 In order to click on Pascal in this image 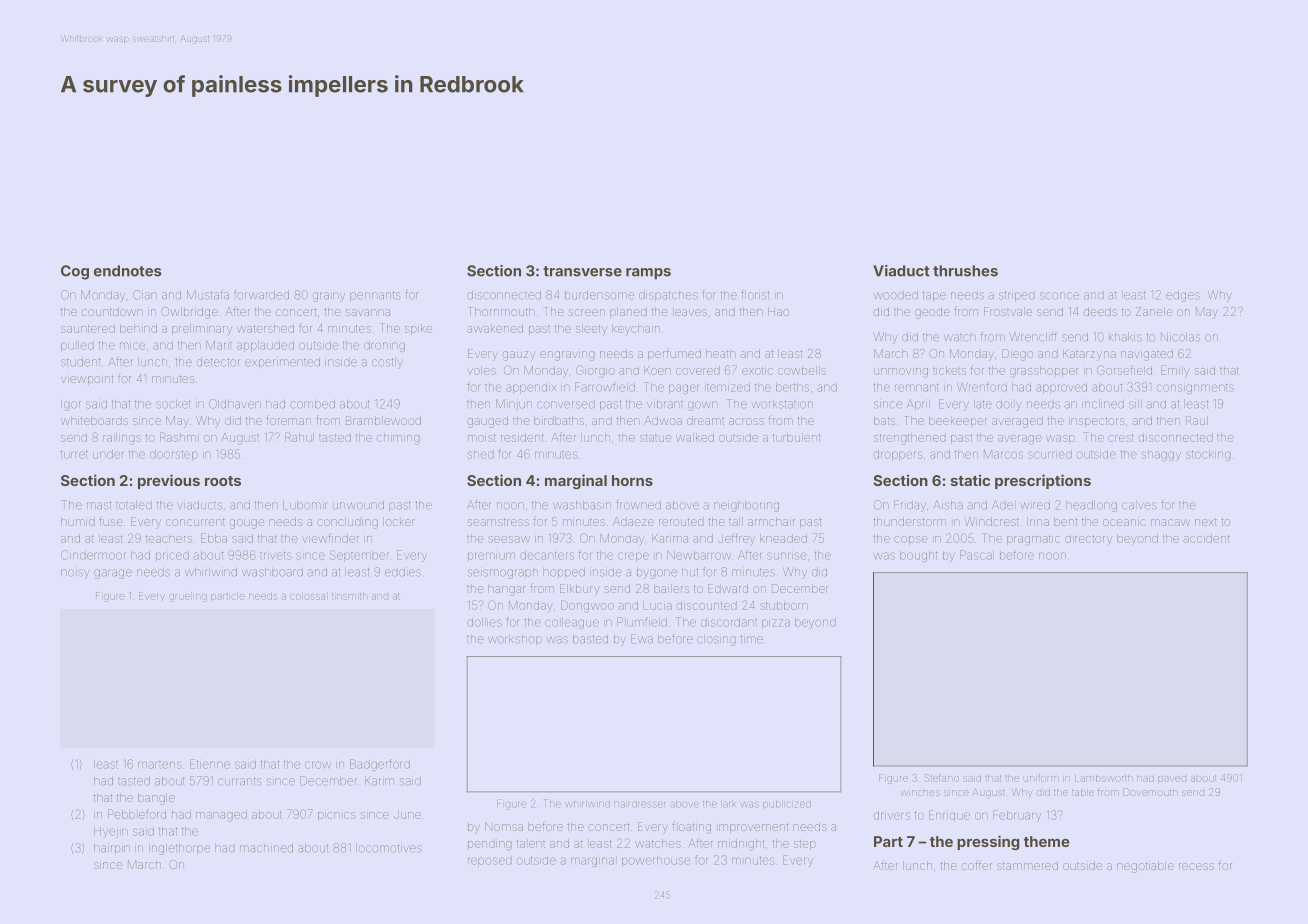, I will do `click(977, 555)`.
